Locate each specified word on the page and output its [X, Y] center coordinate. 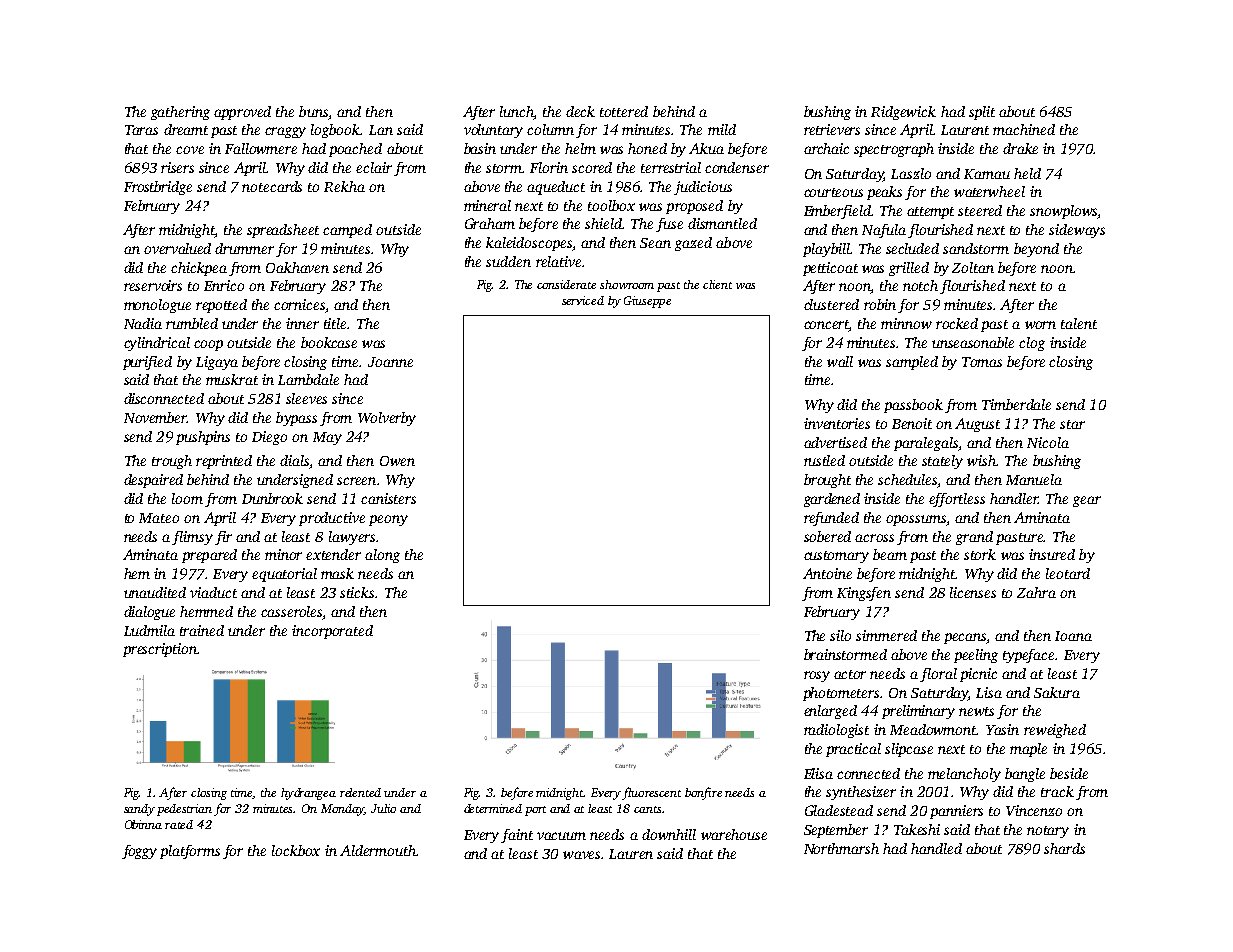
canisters [388, 498]
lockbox [296, 850]
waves [581, 855]
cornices [299, 304]
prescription [160, 650]
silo [840, 635]
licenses [973, 592]
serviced [583, 300]
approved [242, 113]
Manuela [1034, 479]
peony [388, 520]
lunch [517, 111]
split [982, 113]
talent [1079, 323]
